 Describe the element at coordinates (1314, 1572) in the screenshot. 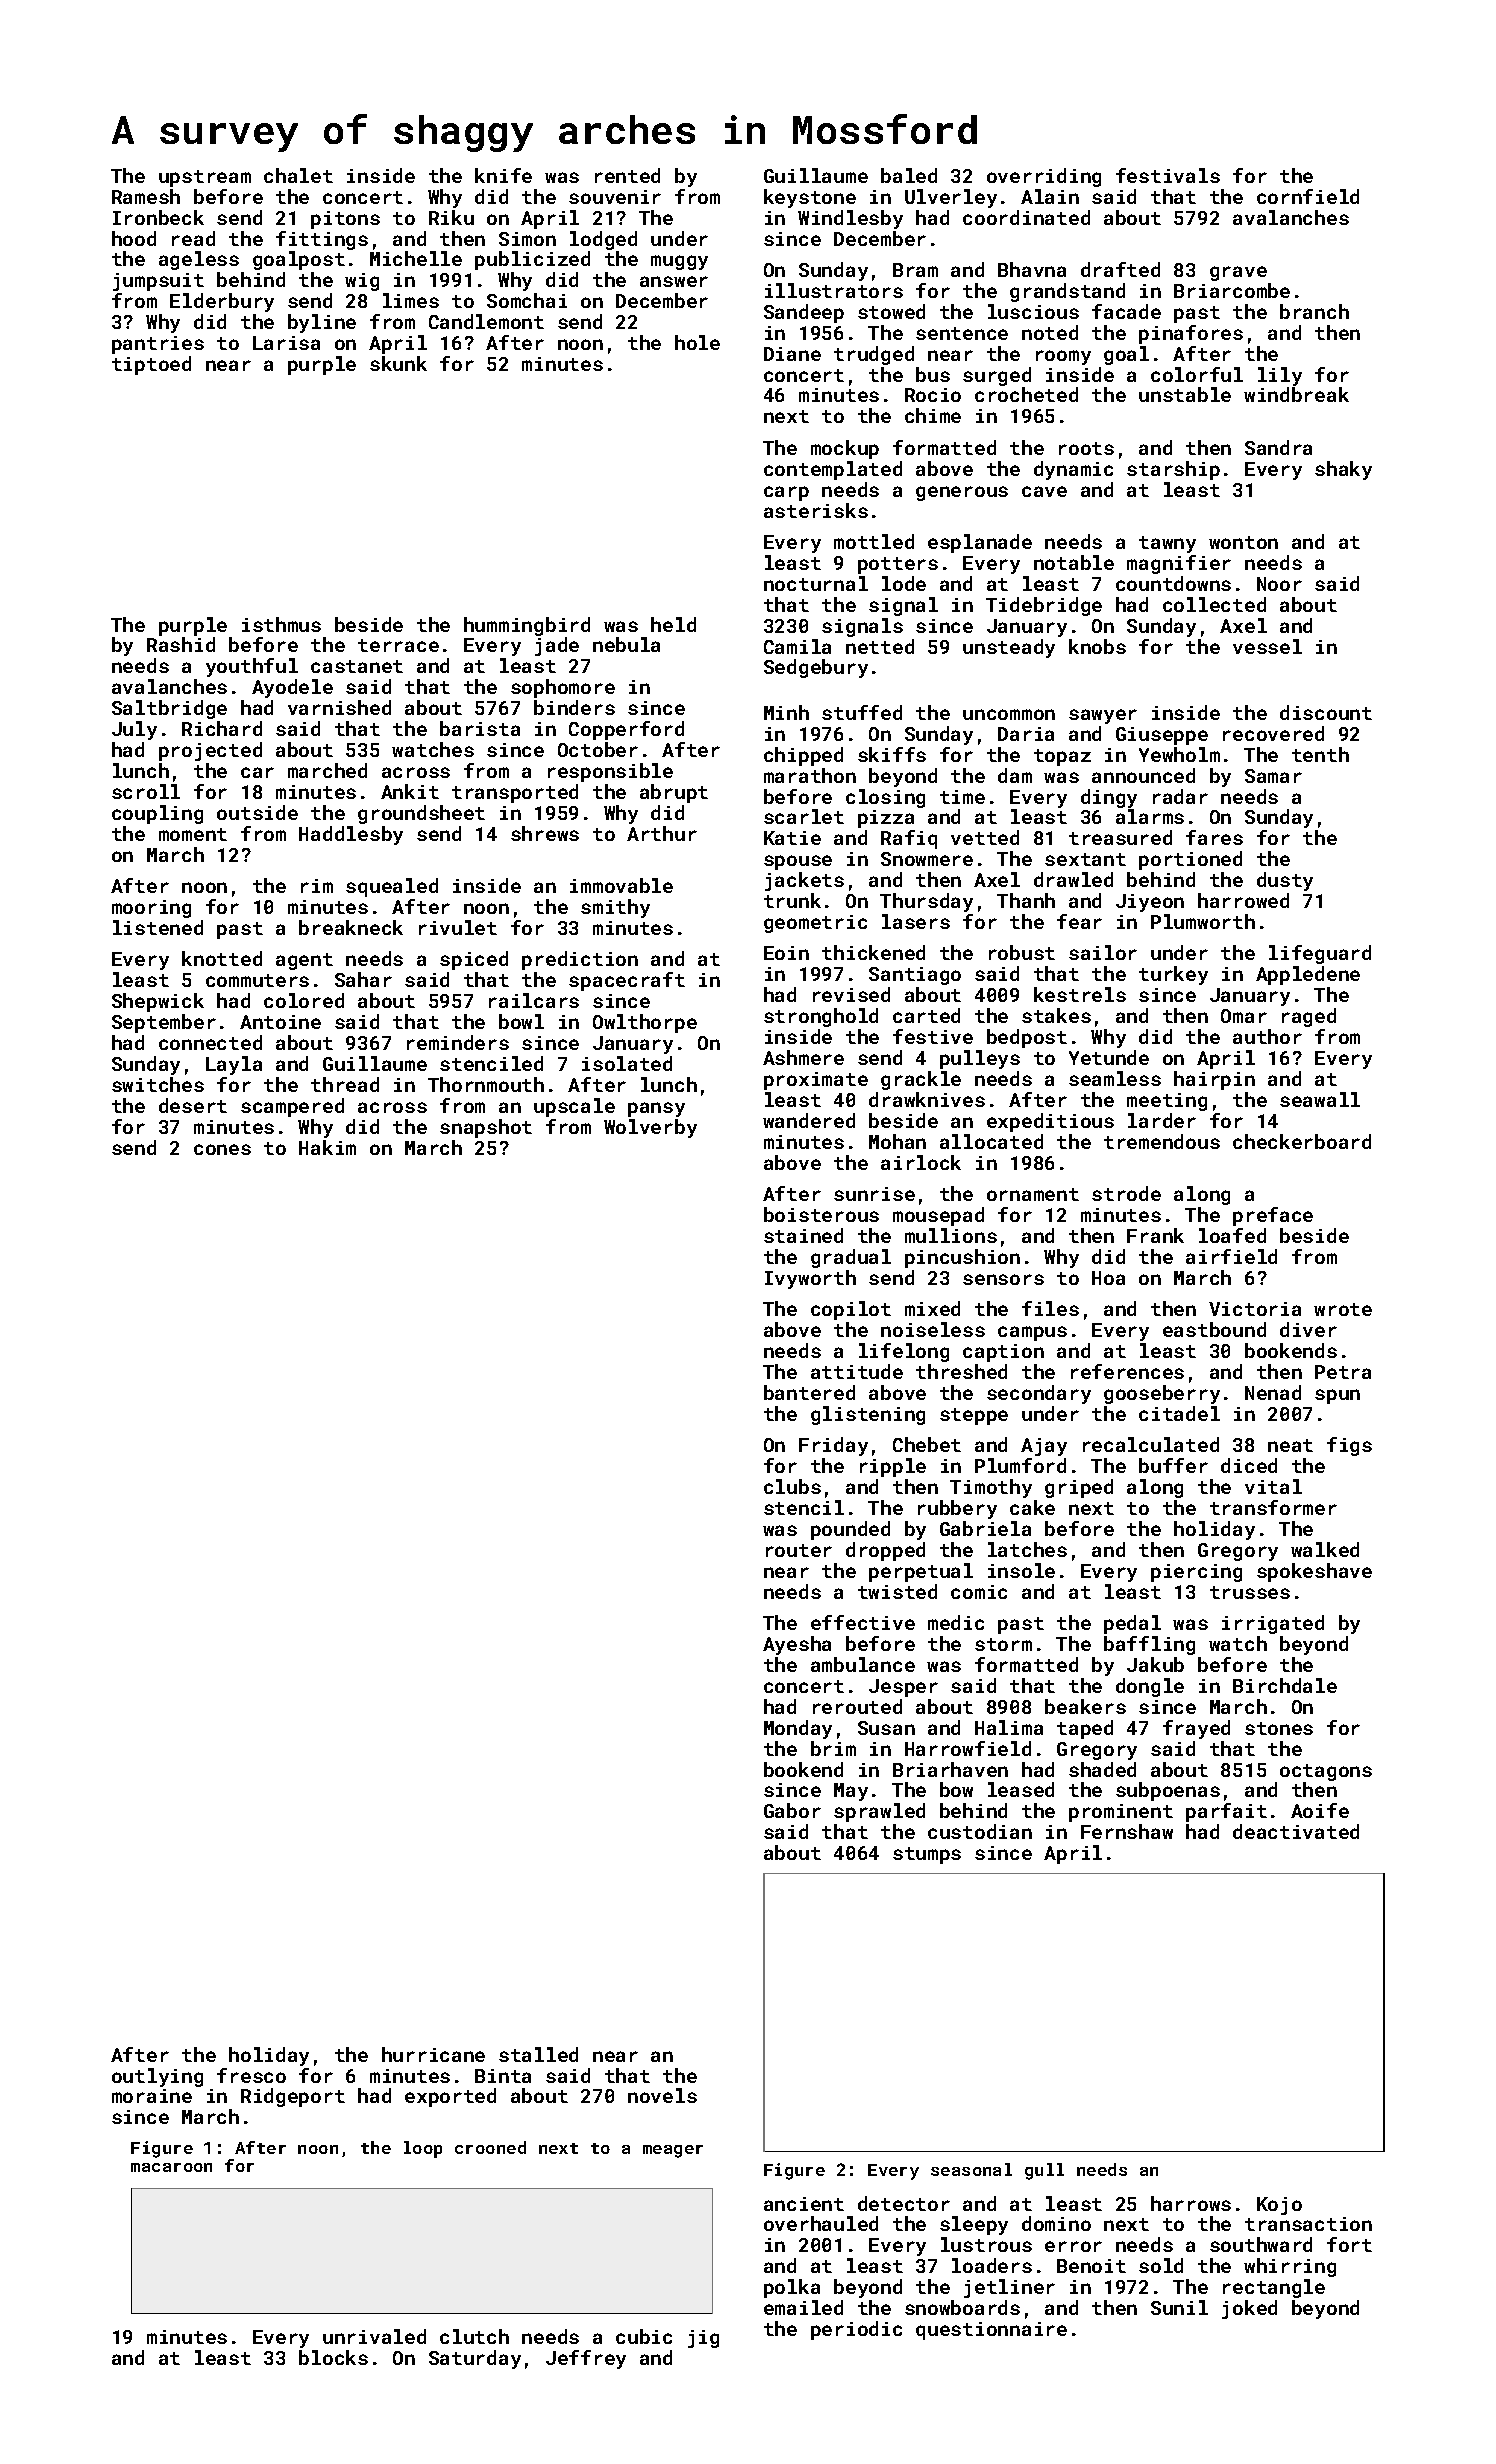

I see `spokeshave` at that location.
